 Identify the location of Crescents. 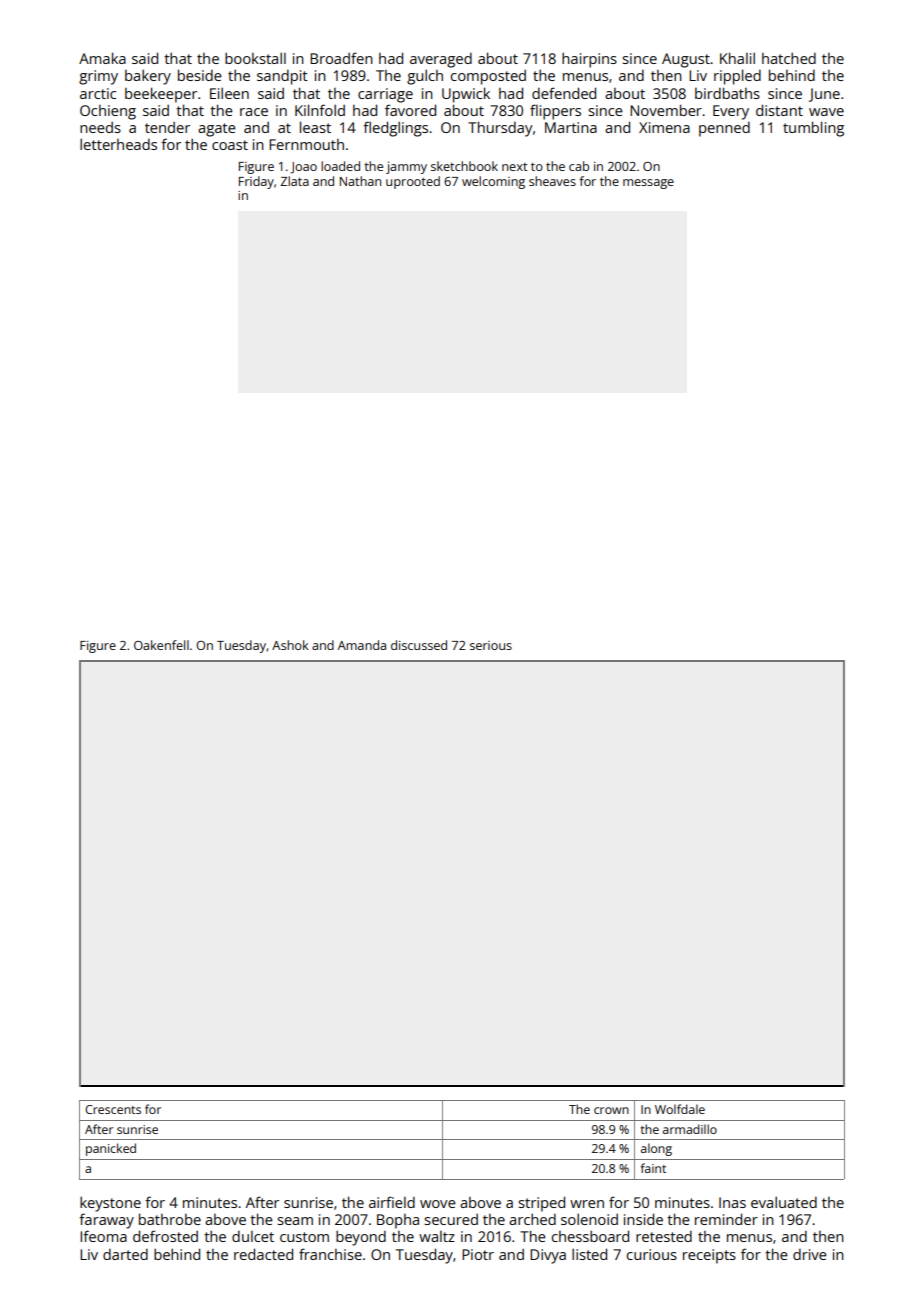
(113, 1109).
